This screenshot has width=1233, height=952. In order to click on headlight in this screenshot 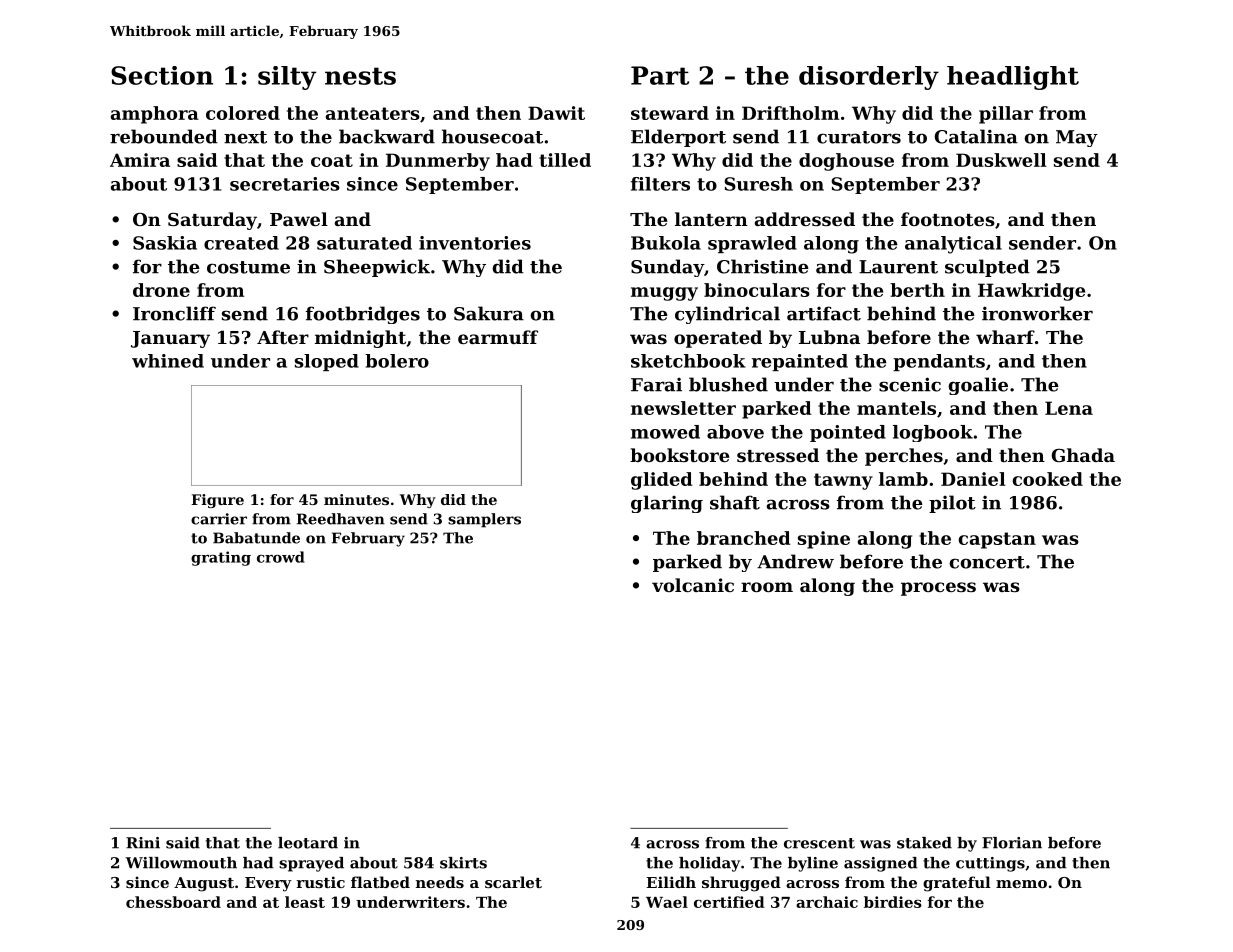, I will do `click(1013, 78)`.
